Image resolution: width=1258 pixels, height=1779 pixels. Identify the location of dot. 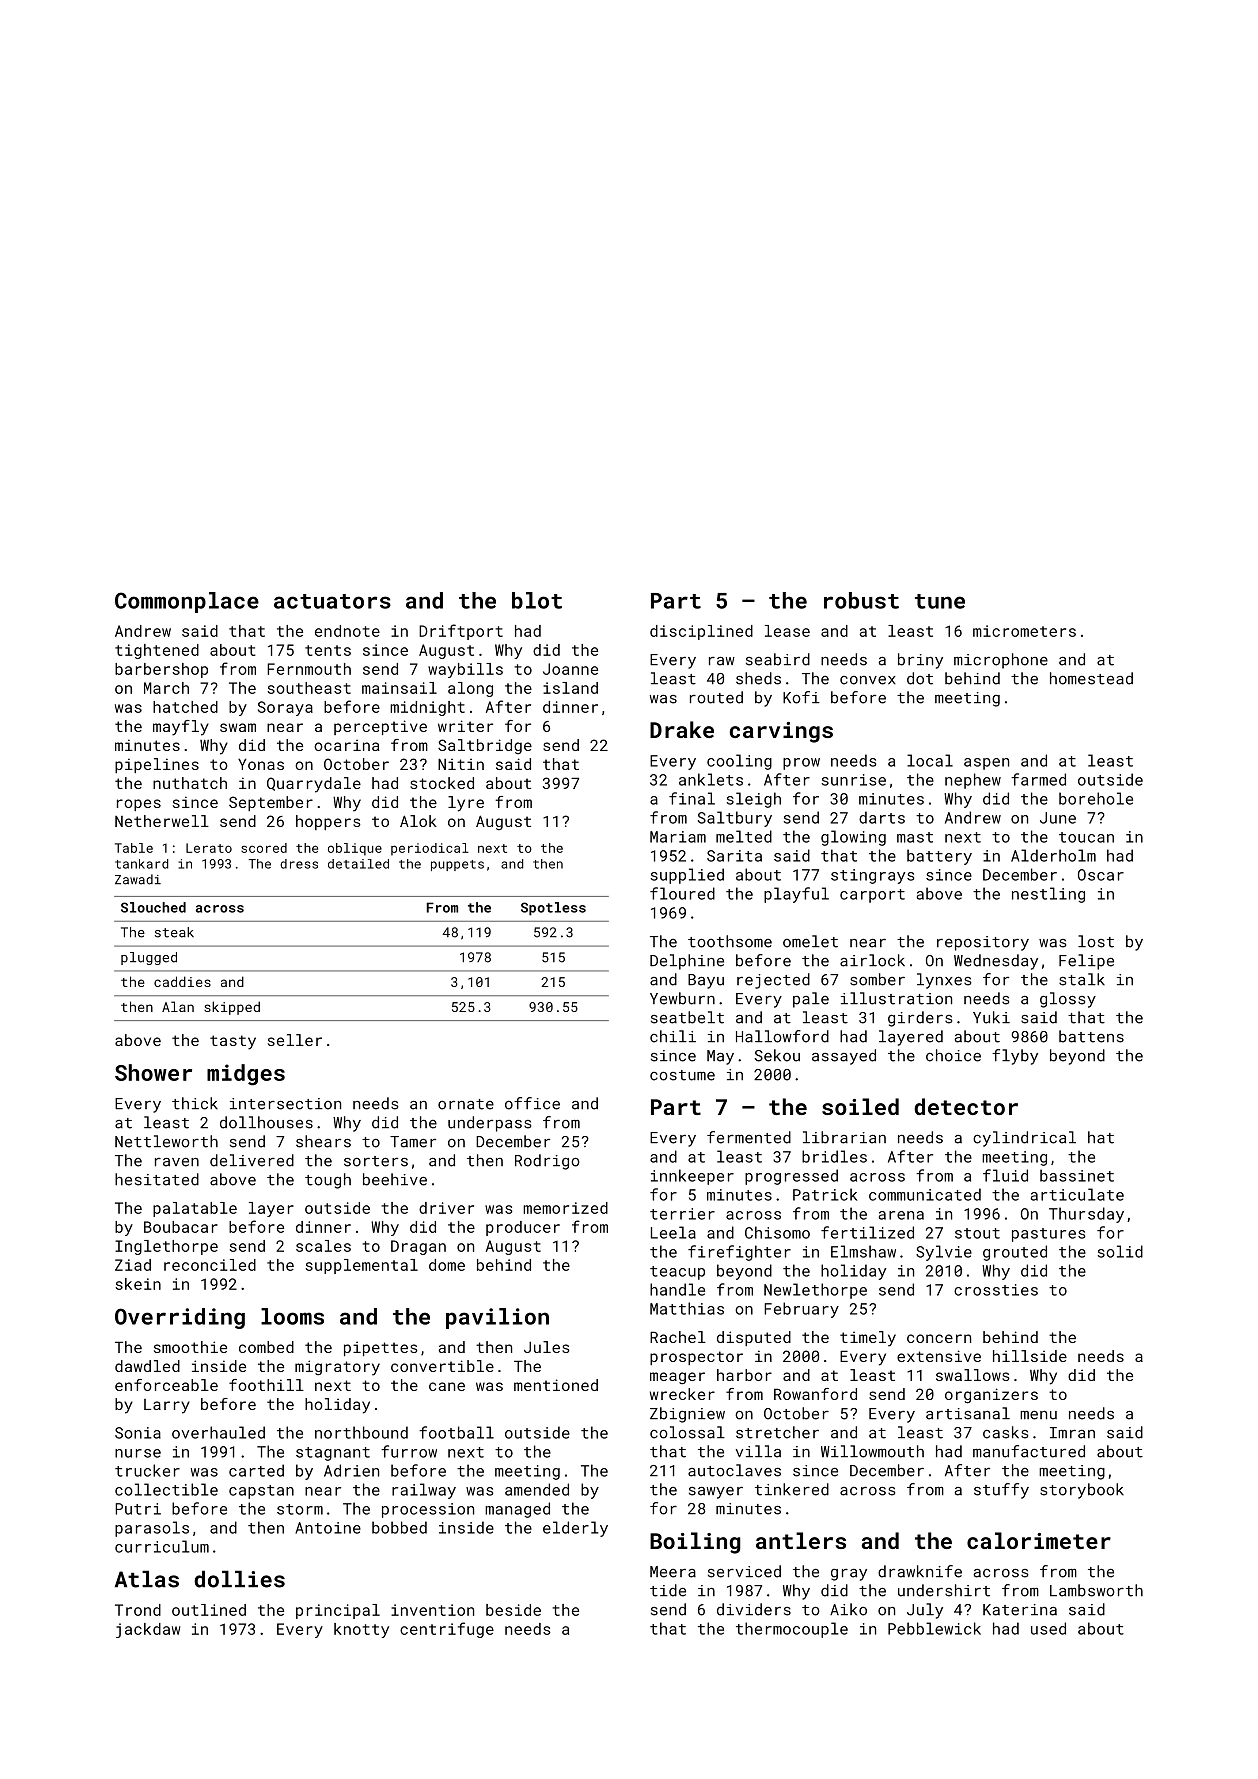
(920, 678).
